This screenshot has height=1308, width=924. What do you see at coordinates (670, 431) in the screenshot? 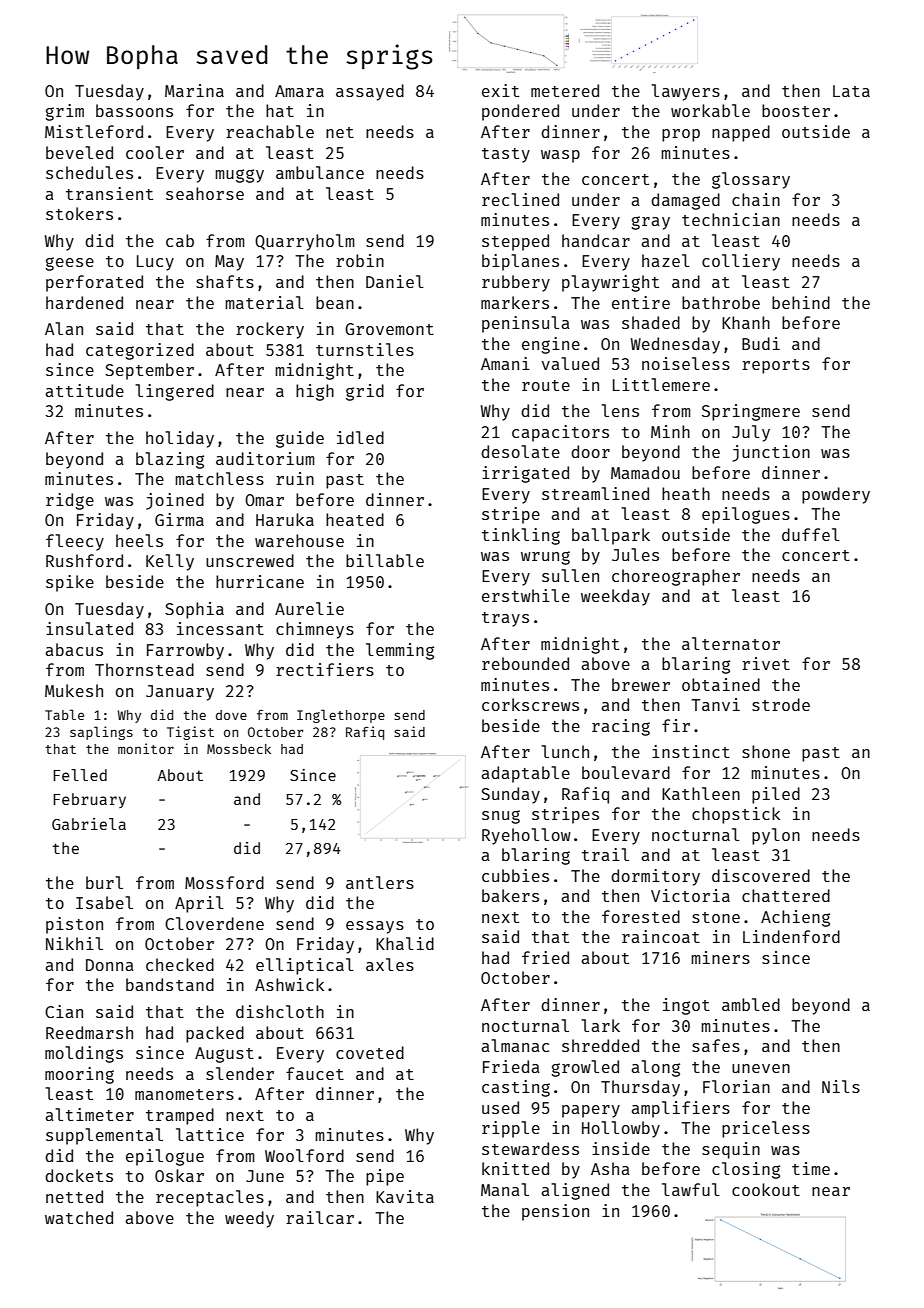
I see `Minh` at bounding box center [670, 431].
